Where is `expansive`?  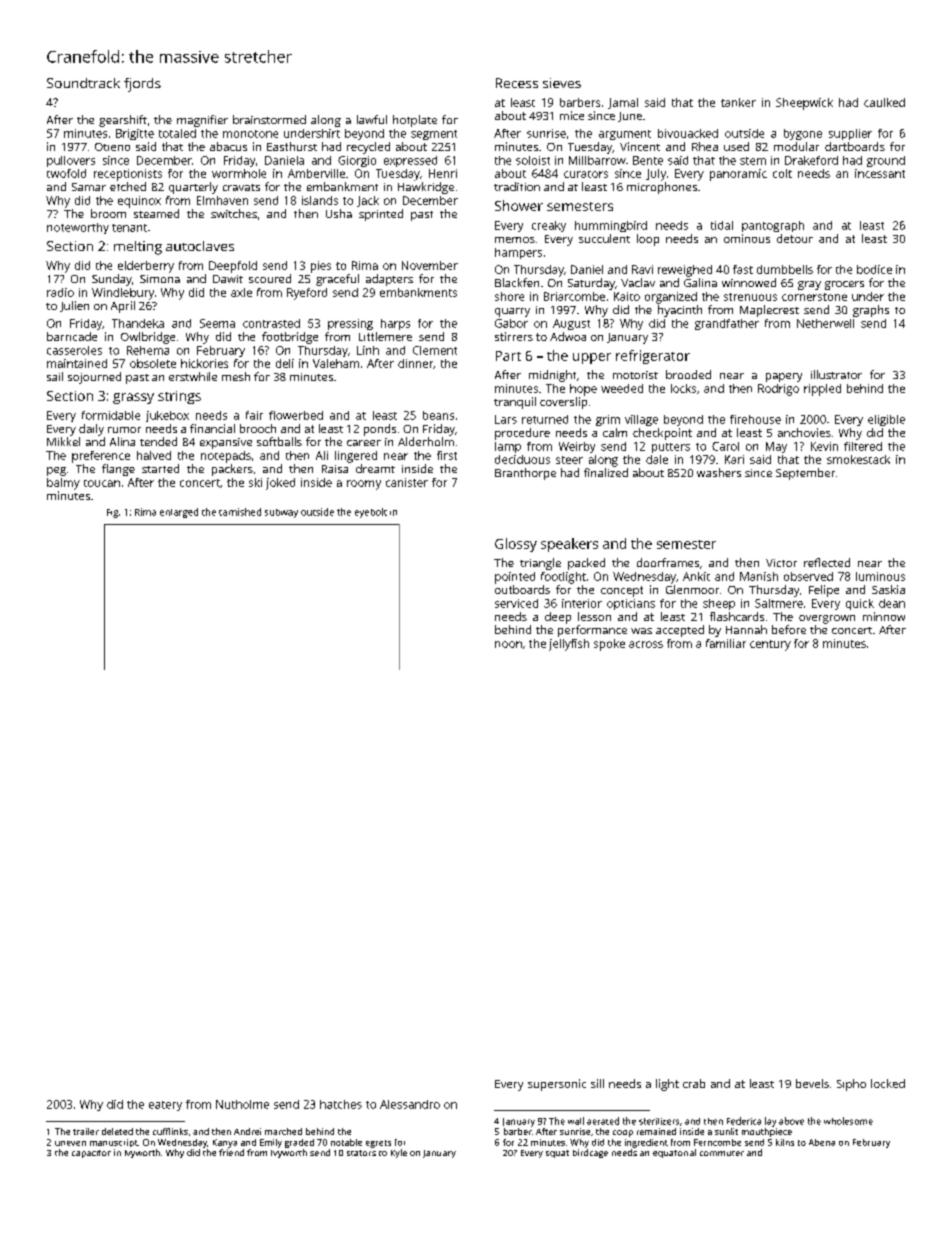 expansive is located at coordinates (226, 443).
